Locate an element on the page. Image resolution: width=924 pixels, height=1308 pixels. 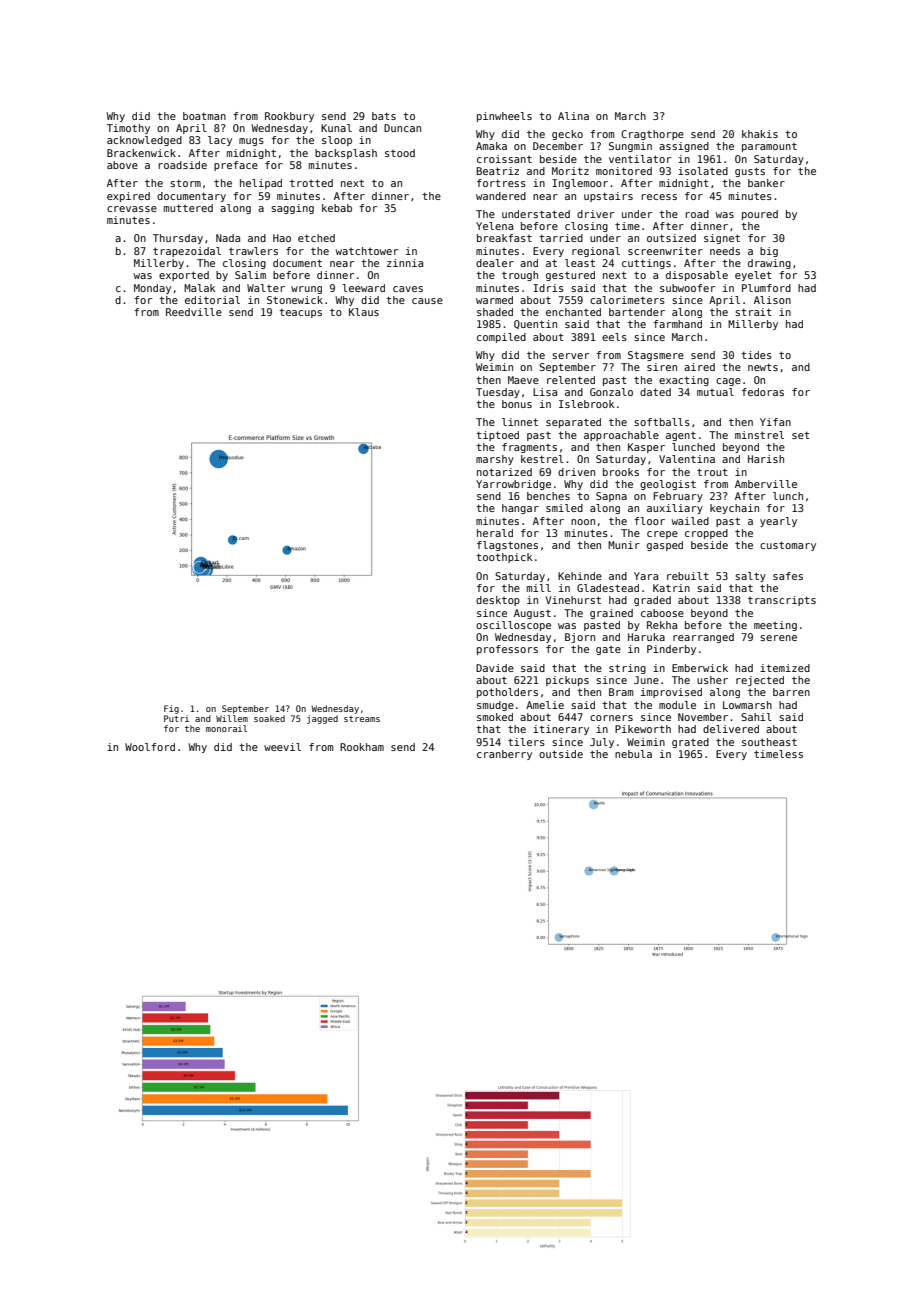
Katrin is located at coordinates (671, 588).
